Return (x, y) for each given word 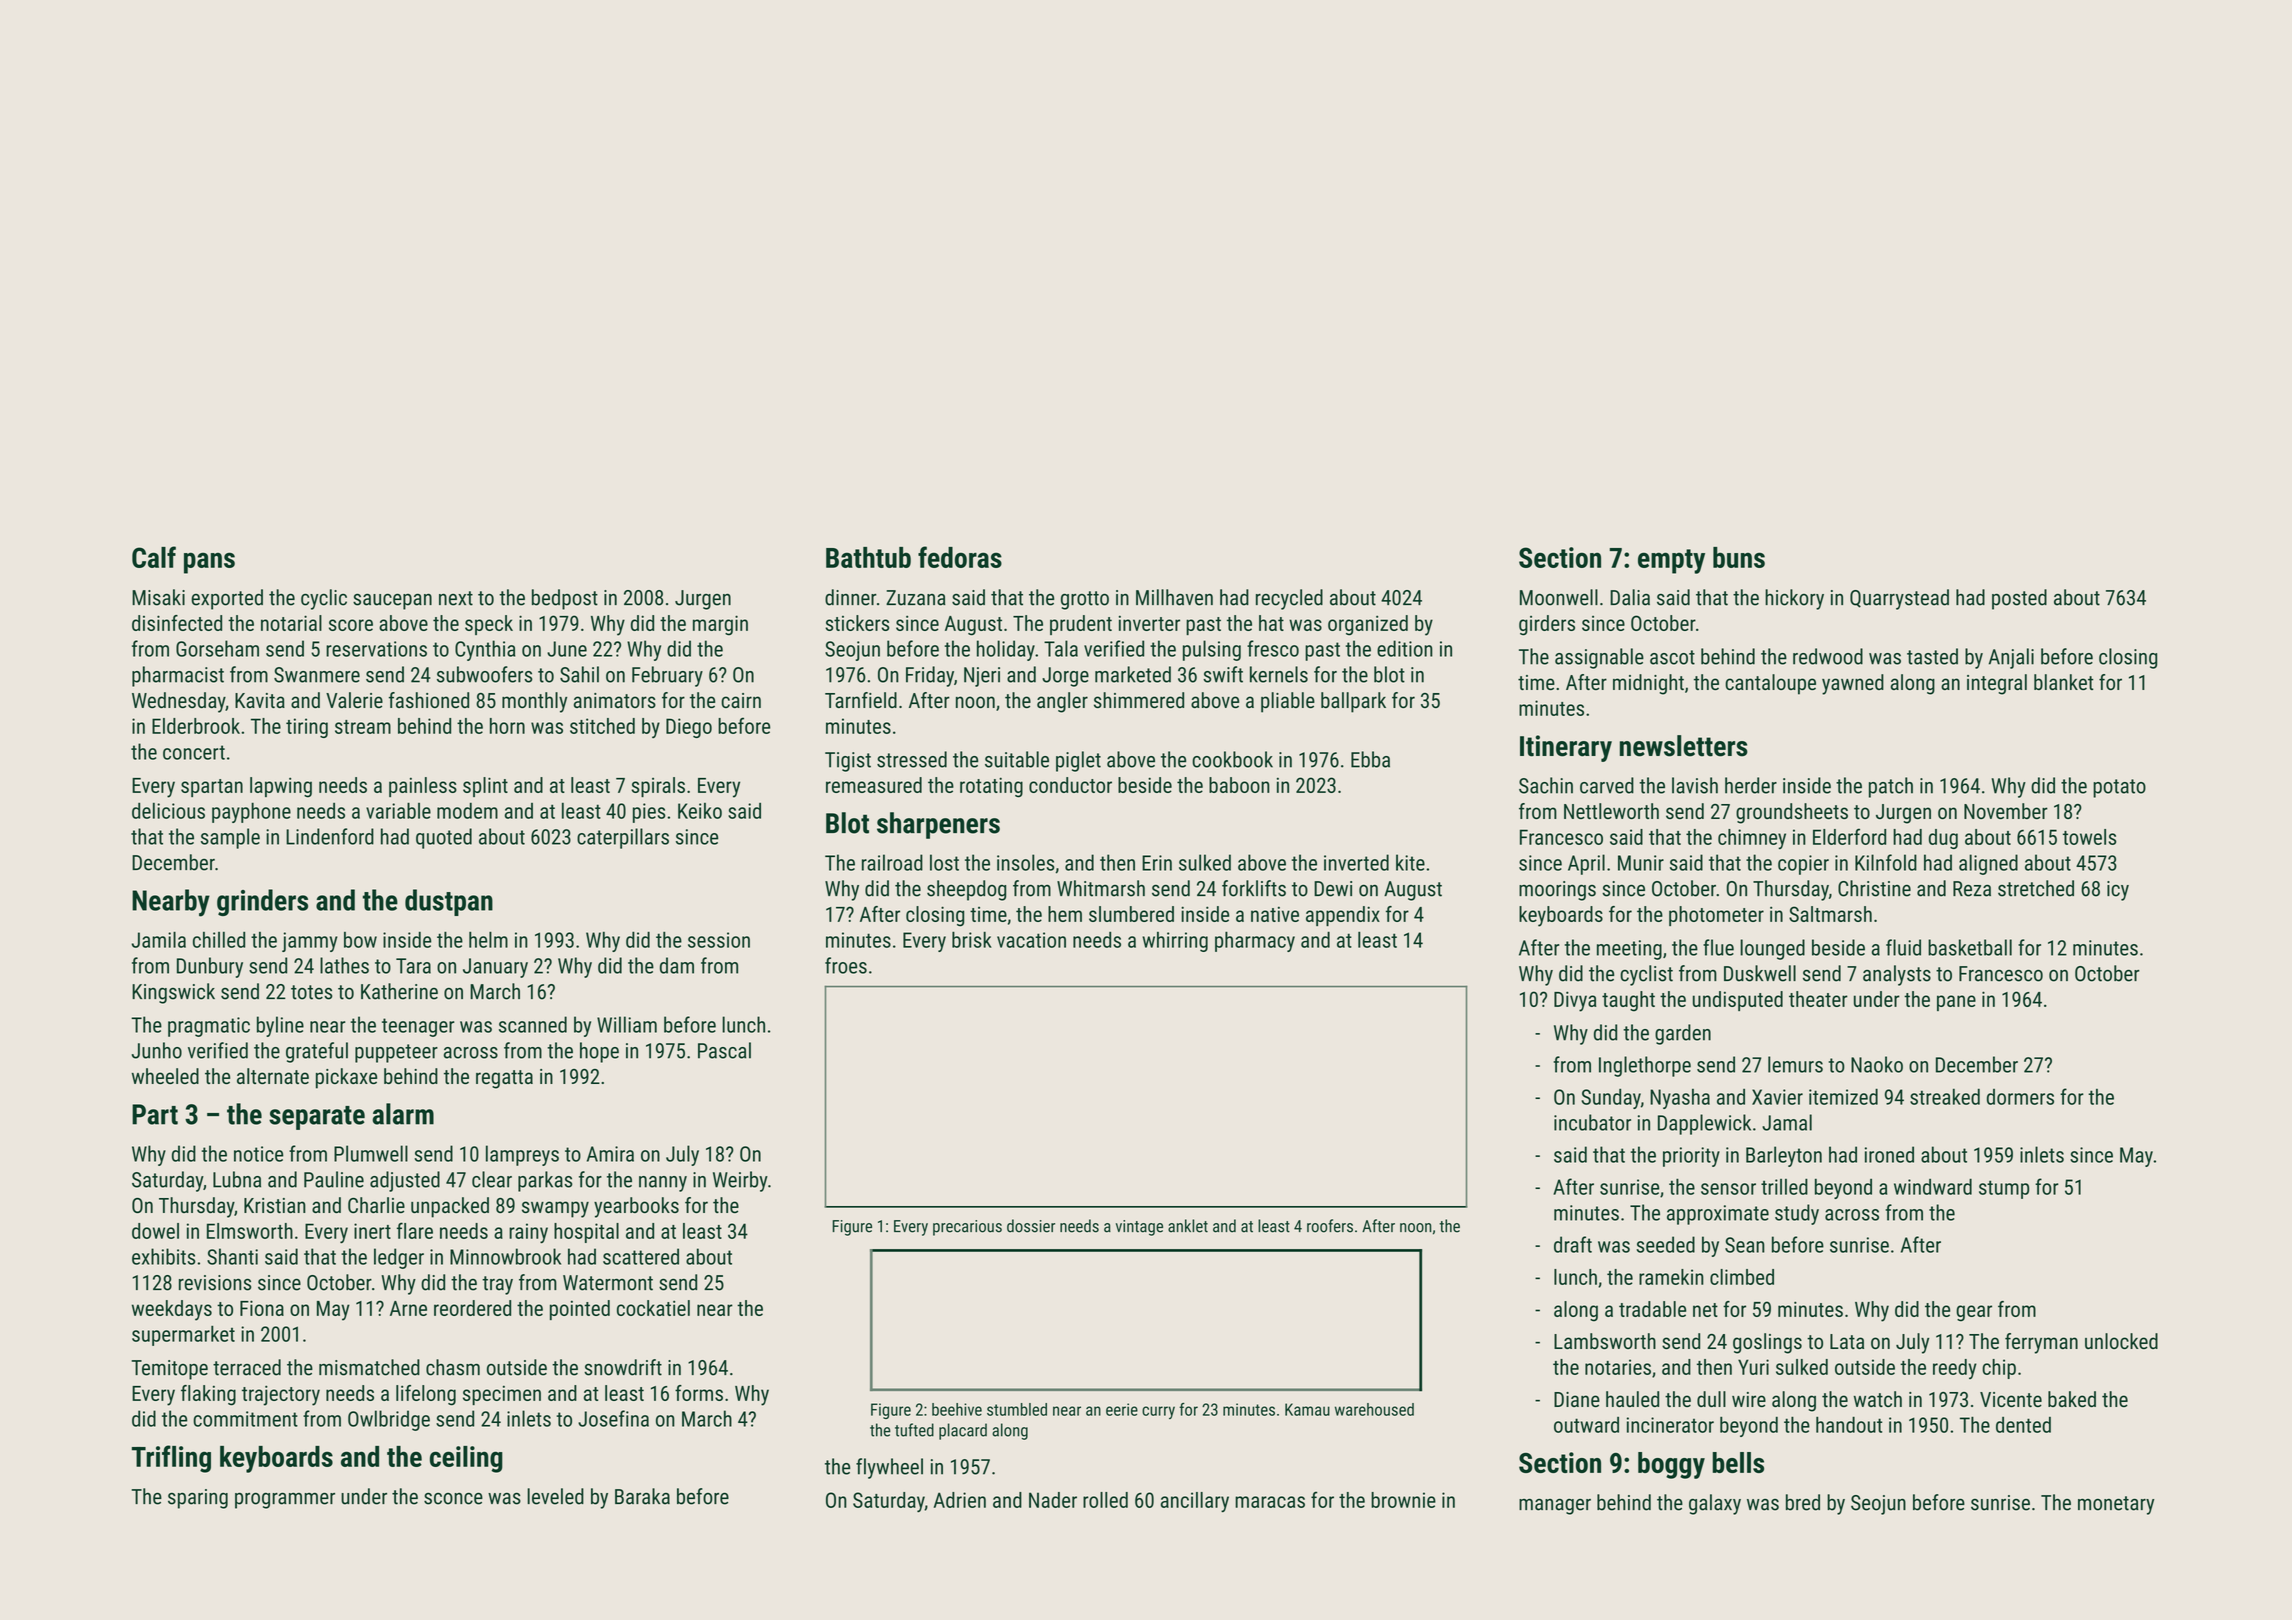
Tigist (848, 762)
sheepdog (966, 890)
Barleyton (1784, 1156)
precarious (967, 1228)
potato (2119, 788)
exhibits (163, 1256)
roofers (1330, 1226)
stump (2004, 1189)
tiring (307, 728)
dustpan (449, 902)
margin (720, 625)
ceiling (466, 1459)
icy (2118, 891)
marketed (1133, 674)
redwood (1828, 656)
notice (258, 1154)
